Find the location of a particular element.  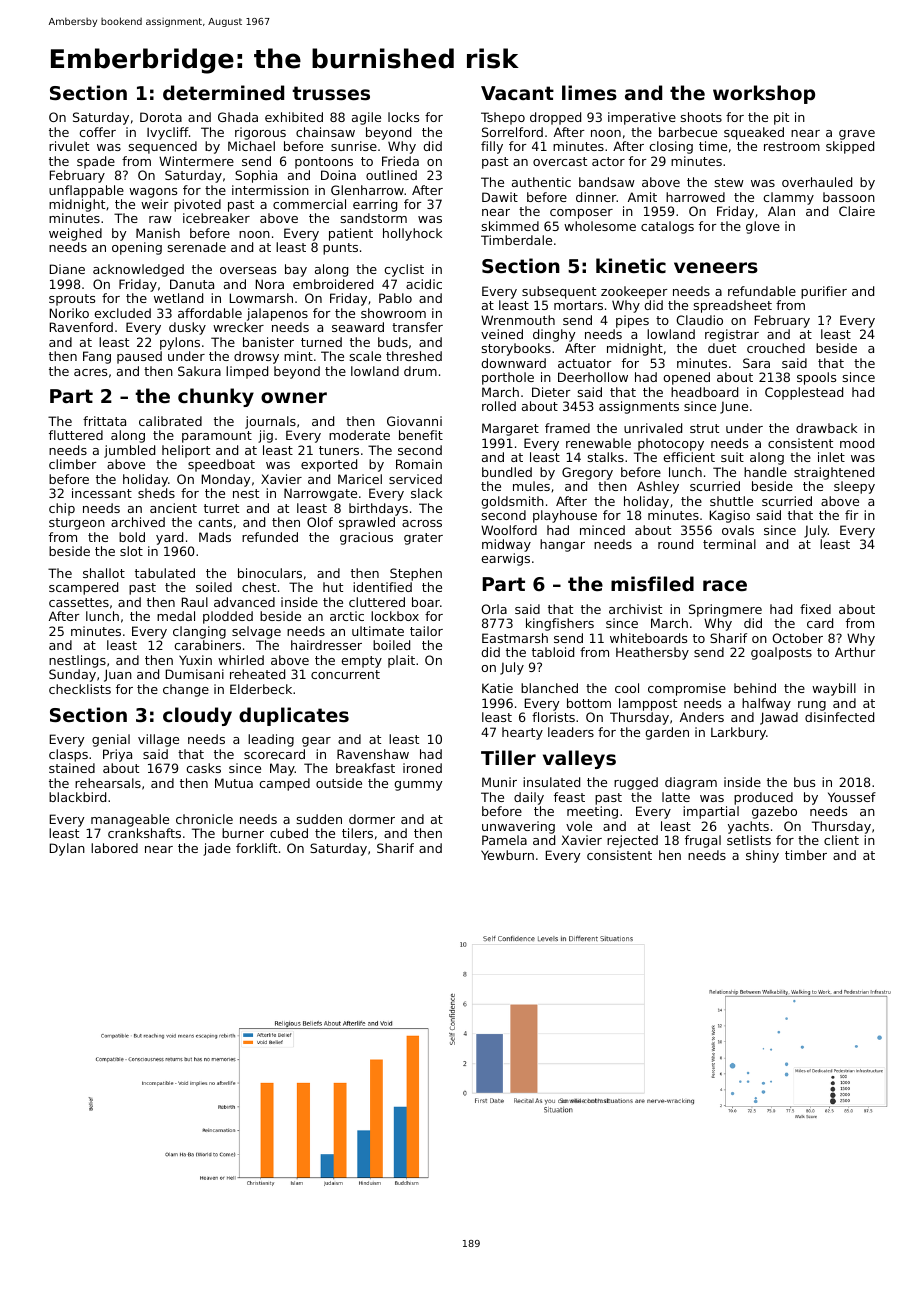

Fang is located at coordinates (97, 357).
